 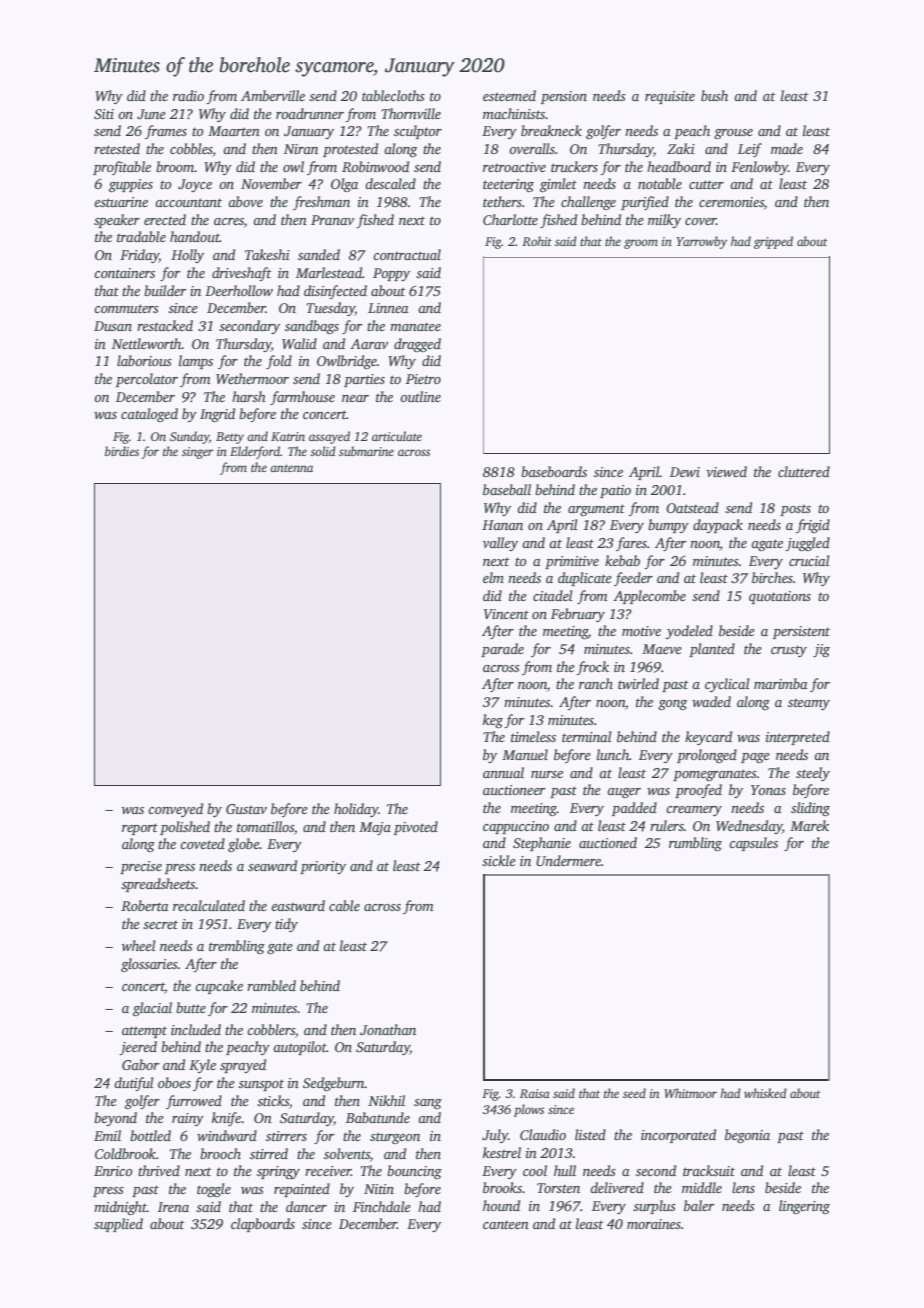 What do you see at coordinates (706, 184) in the document?
I see `cutter` at bounding box center [706, 184].
